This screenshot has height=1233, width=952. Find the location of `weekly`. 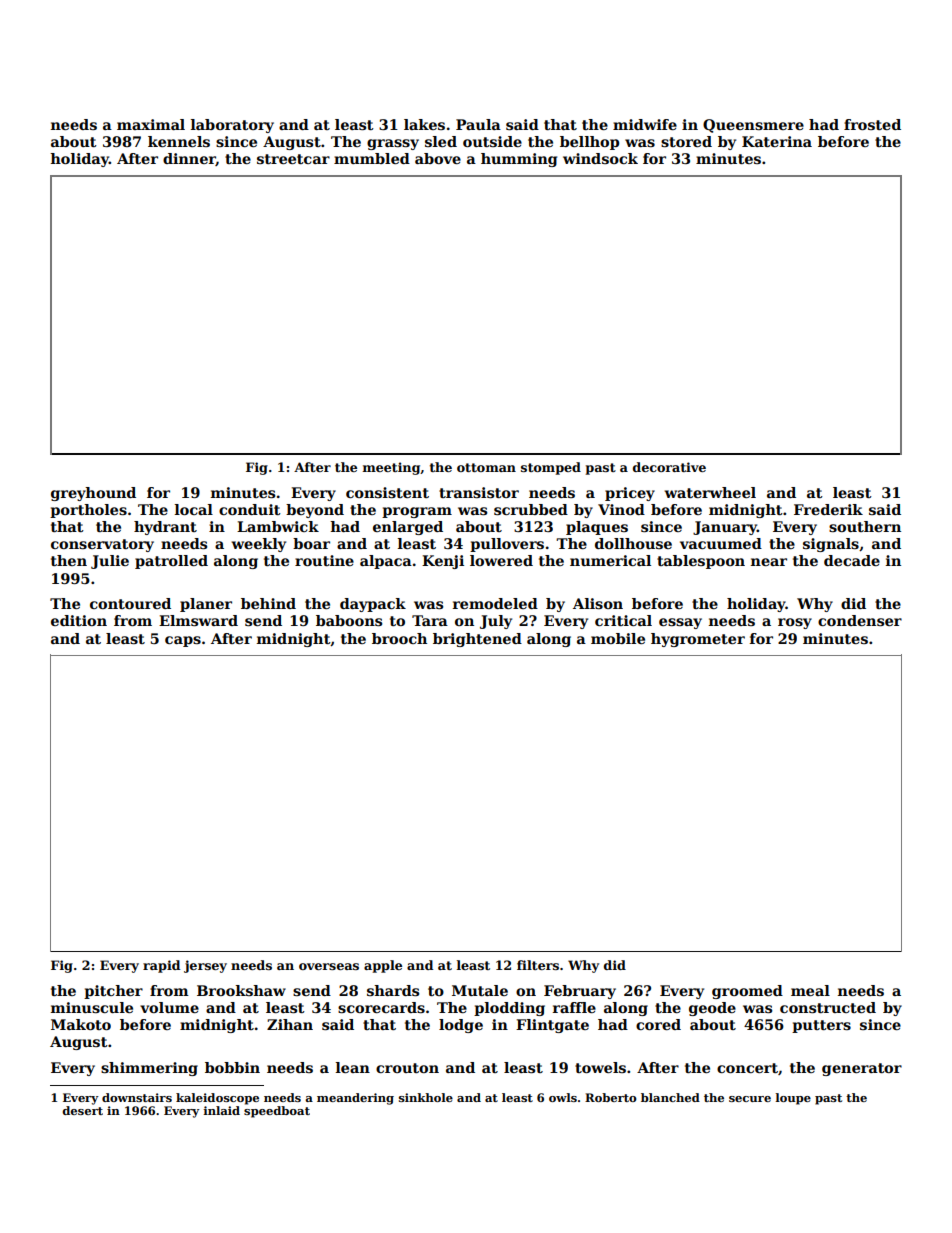

weekly is located at coordinates (259, 545).
